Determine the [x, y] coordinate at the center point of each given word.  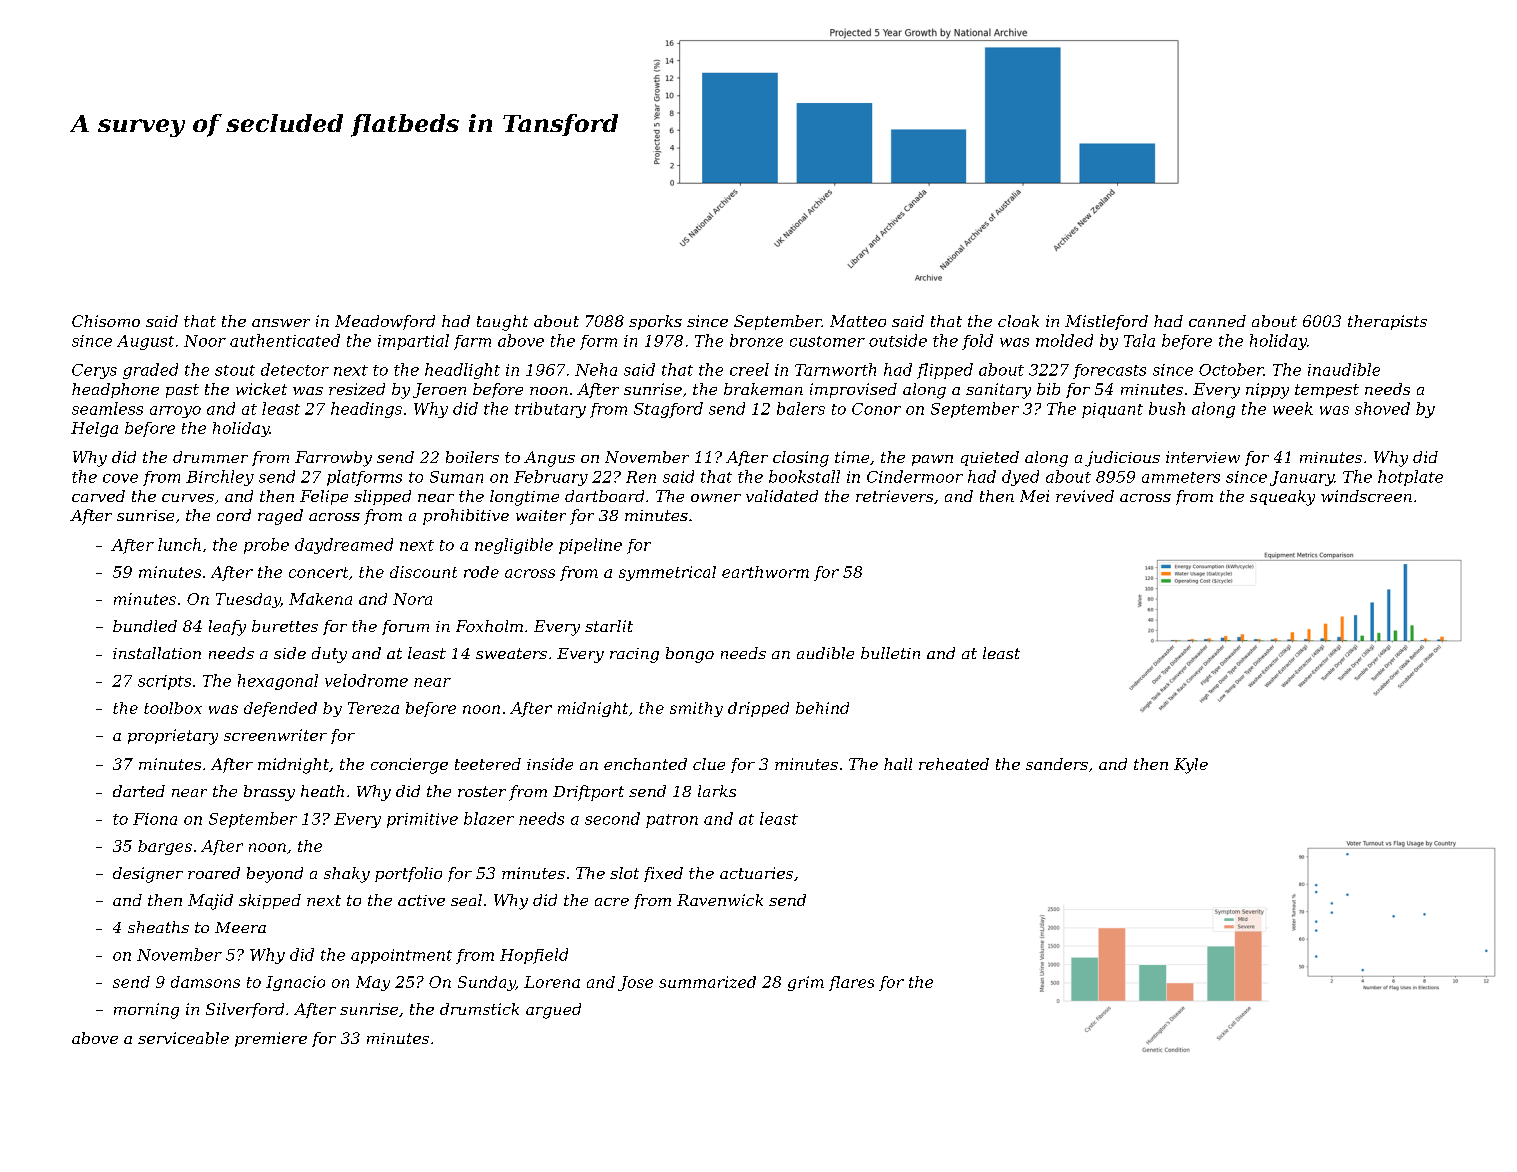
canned [1217, 321]
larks [717, 791]
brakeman [763, 389]
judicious [1122, 459]
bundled [145, 626]
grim [806, 983]
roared [214, 873]
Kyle [1191, 766]
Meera [240, 927]
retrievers [894, 496]
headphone [115, 390]
